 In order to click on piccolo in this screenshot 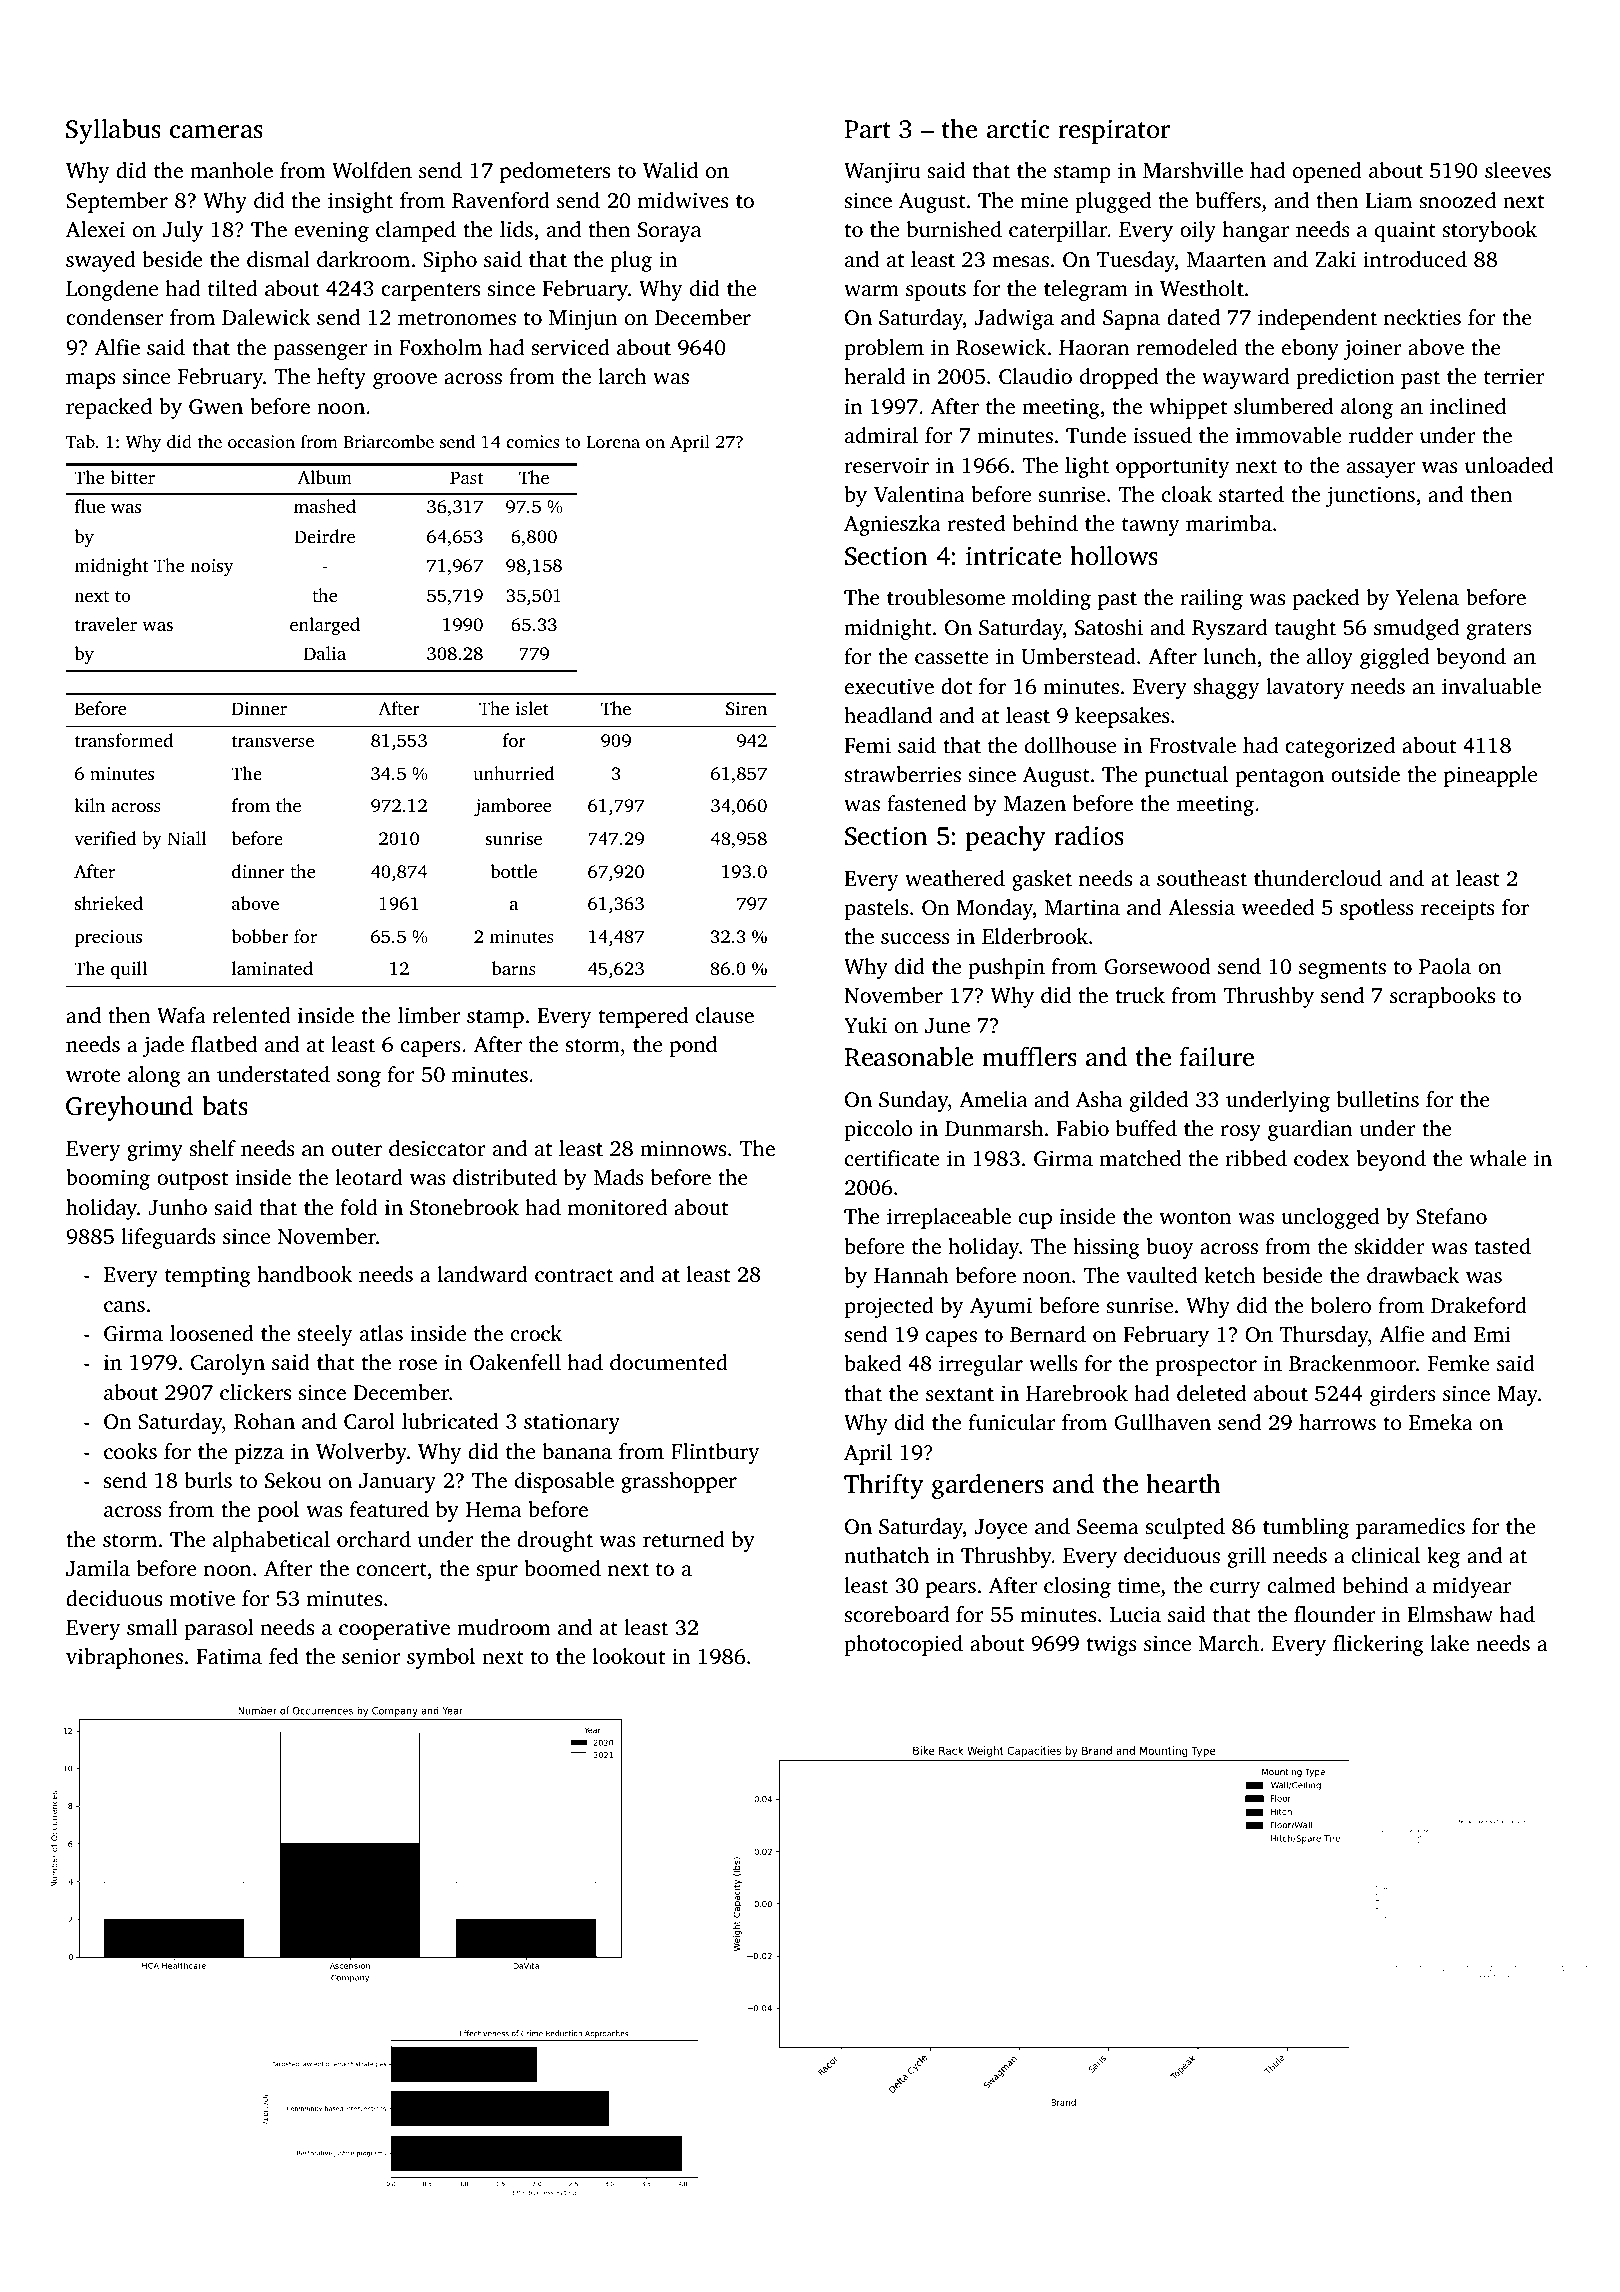, I will do `click(878, 1130)`.
